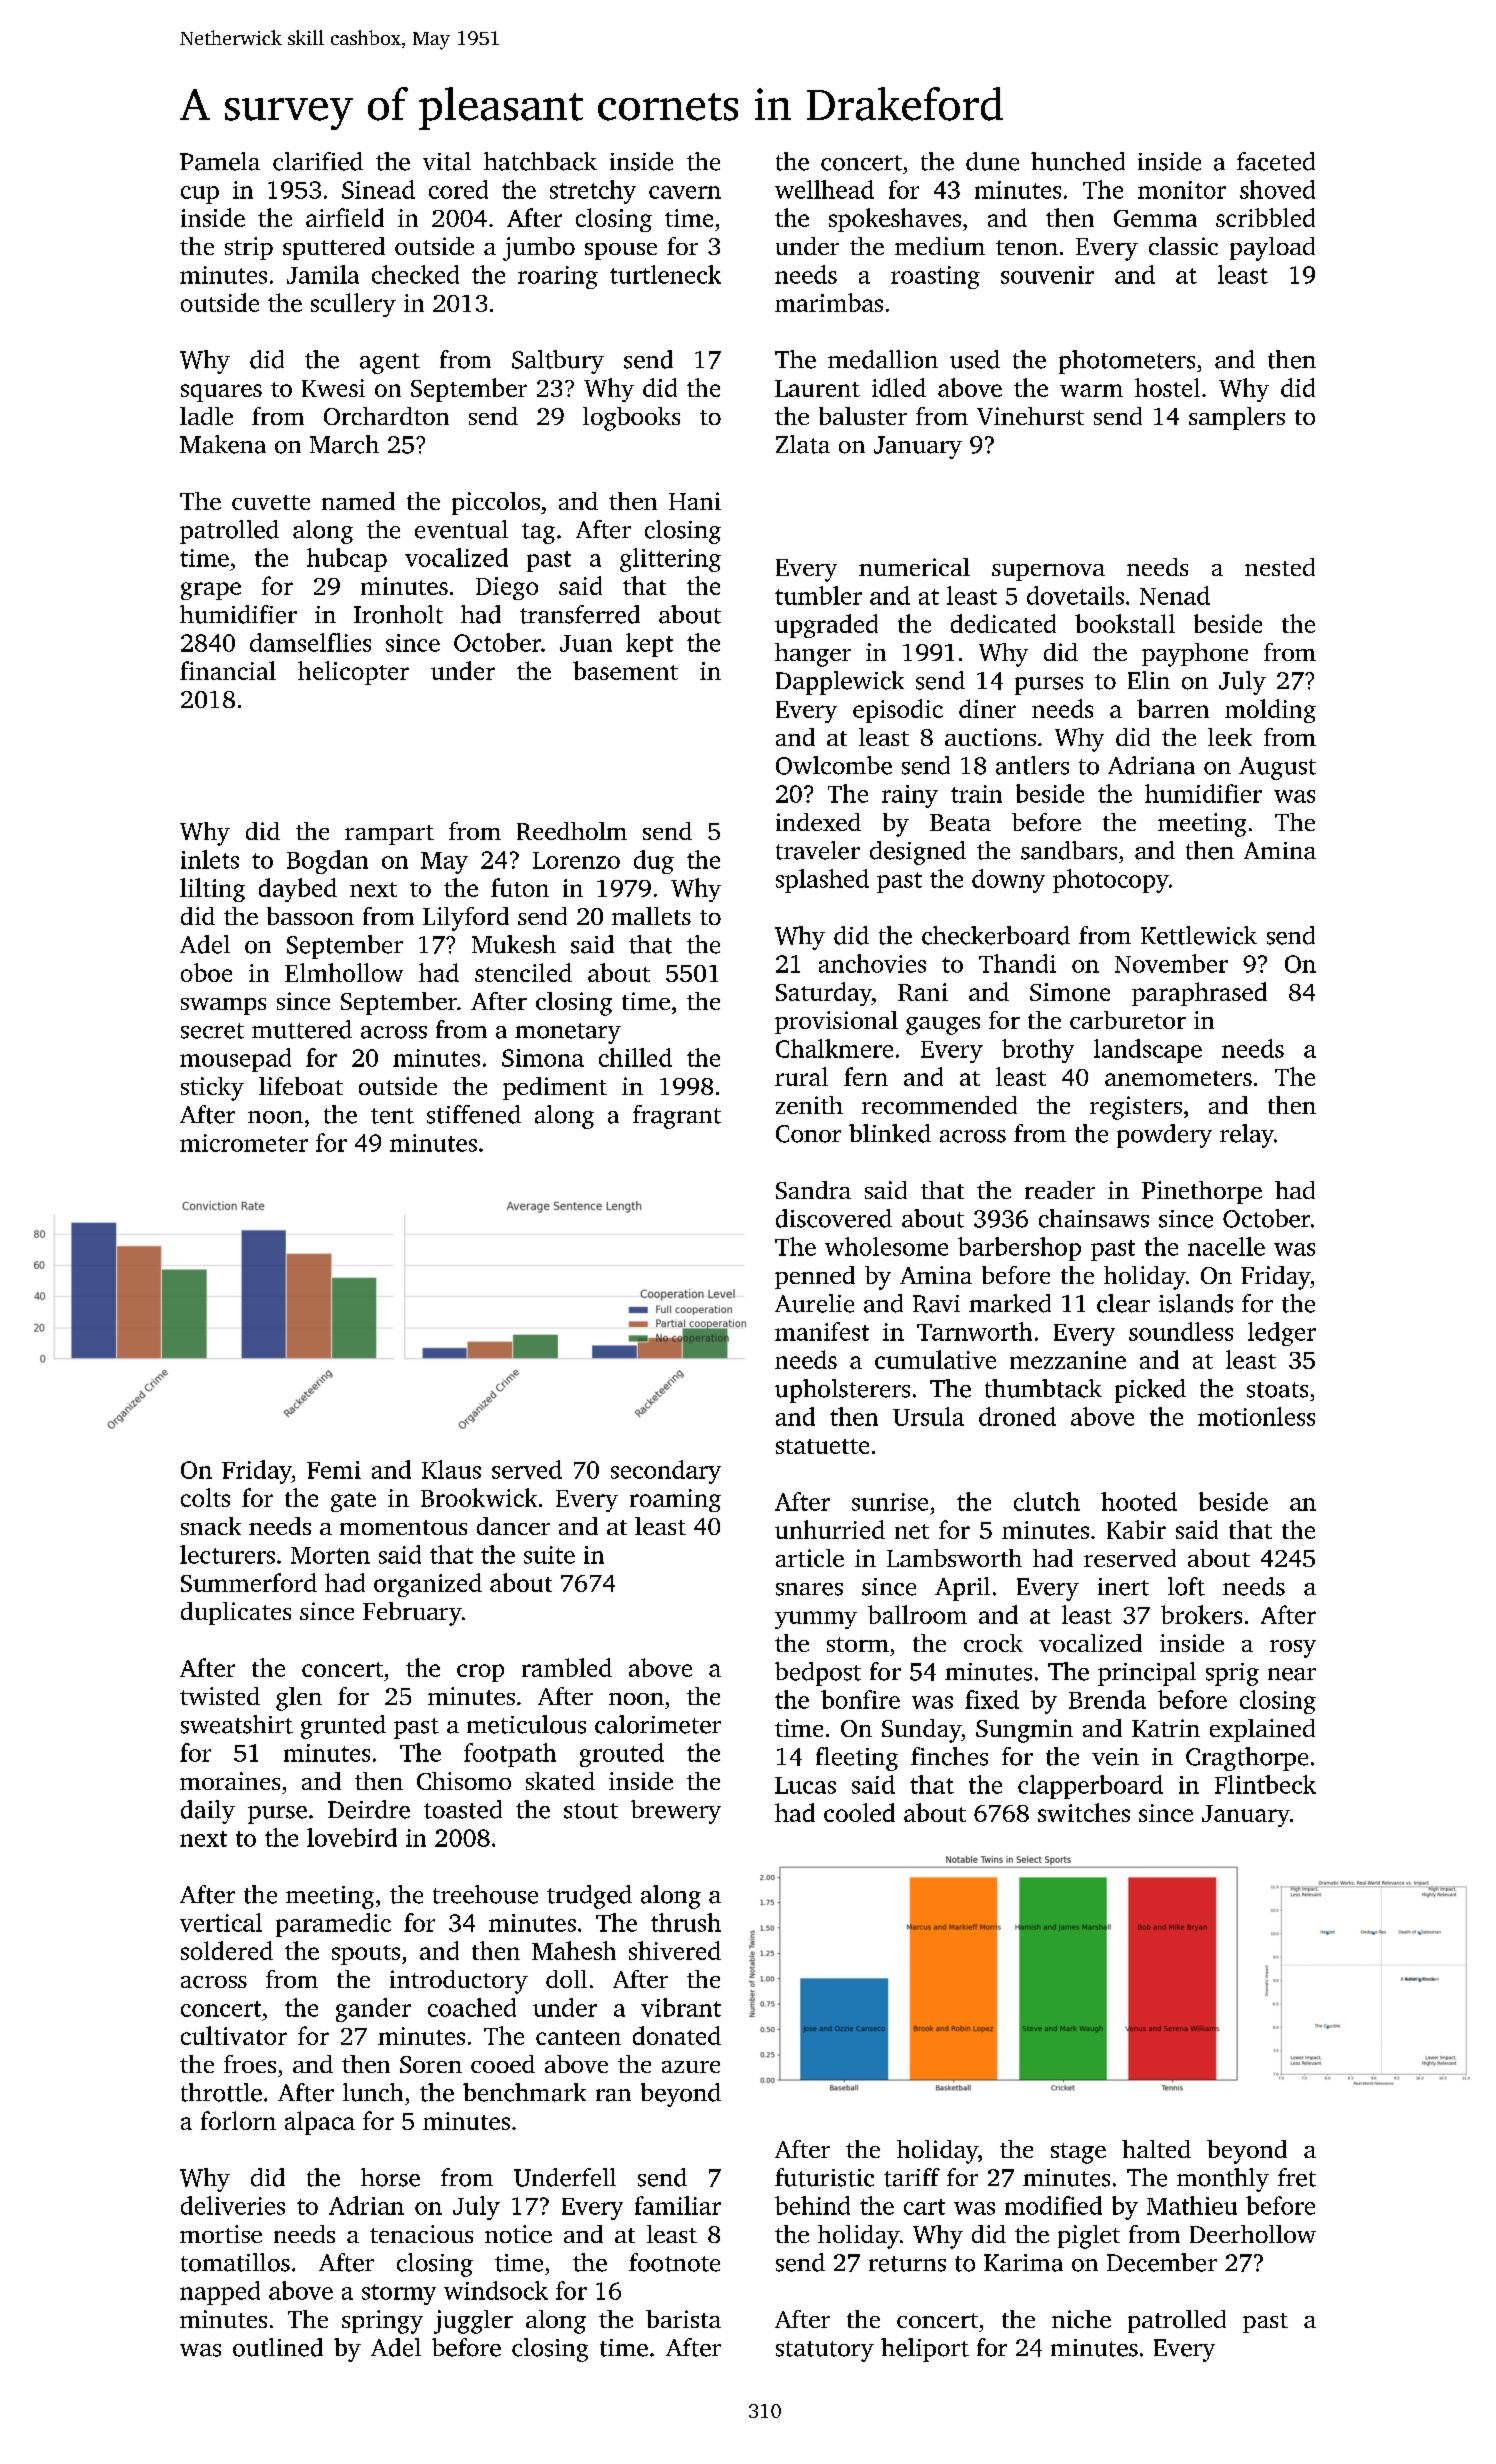 The image size is (1496, 2464). I want to click on wellhead, so click(824, 189).
